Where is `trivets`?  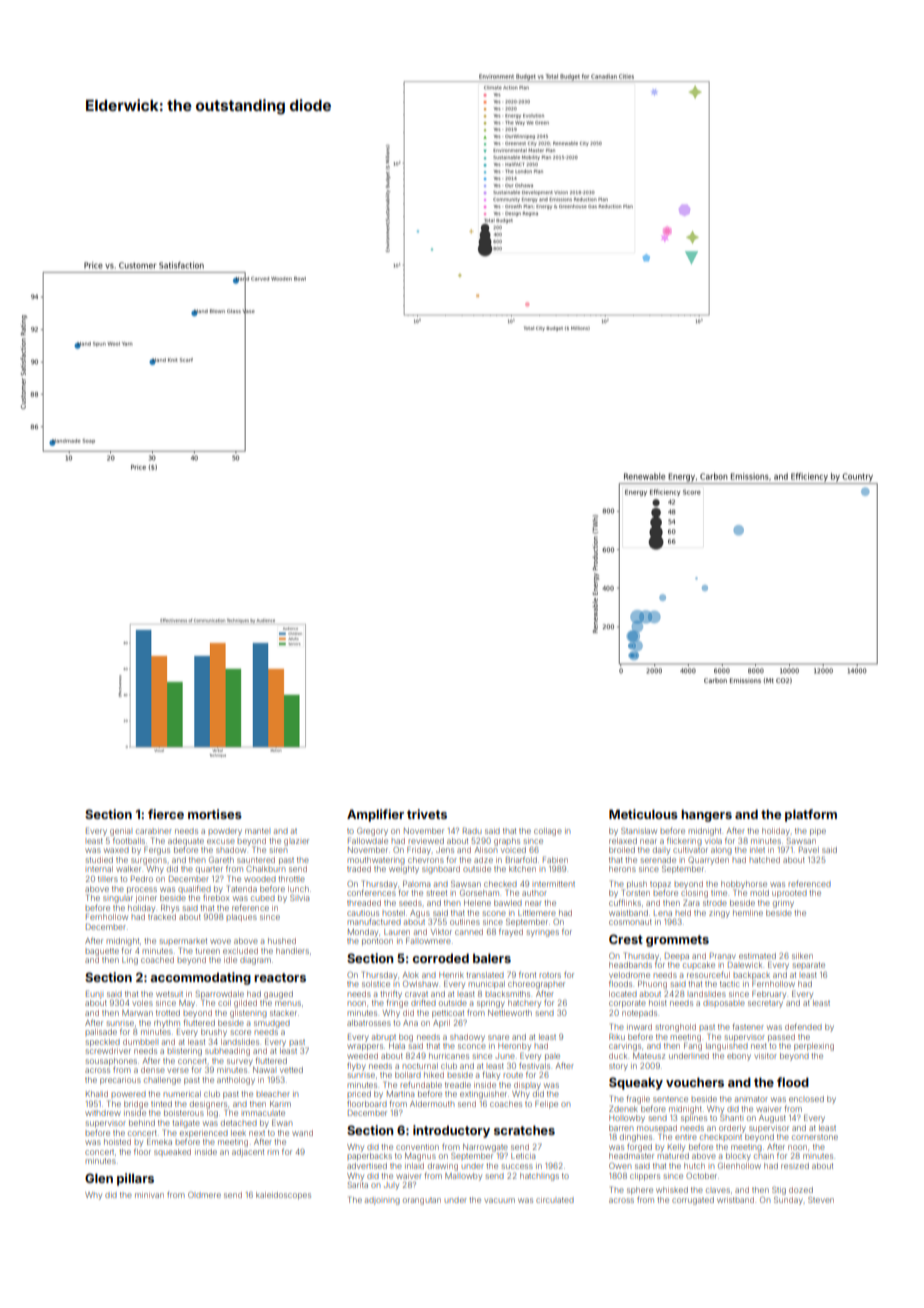 trivets is located at coordinates (427, 814).
